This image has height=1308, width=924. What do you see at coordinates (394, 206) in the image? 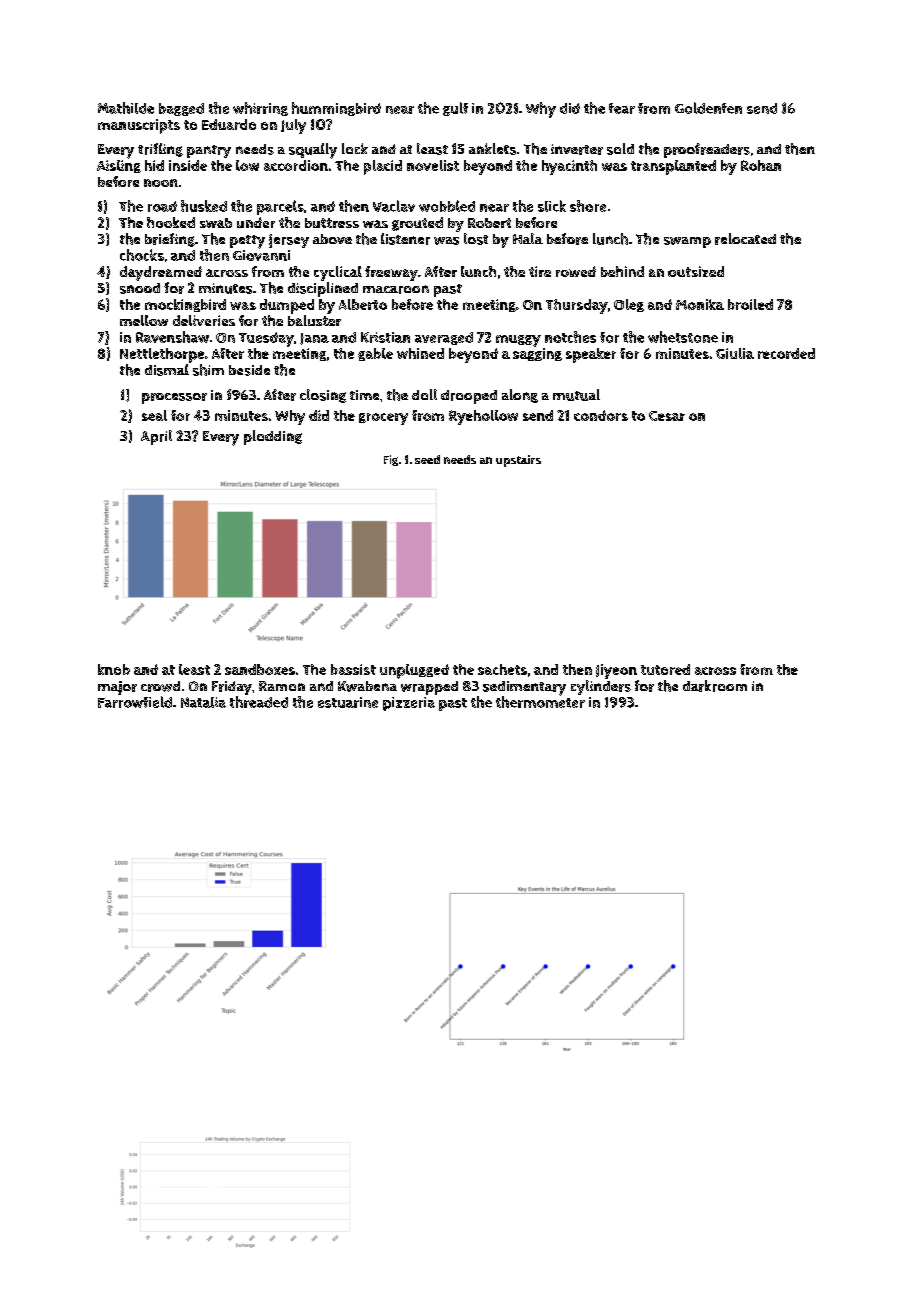
I see `Vaclav` at bounding box center [394, 206].
